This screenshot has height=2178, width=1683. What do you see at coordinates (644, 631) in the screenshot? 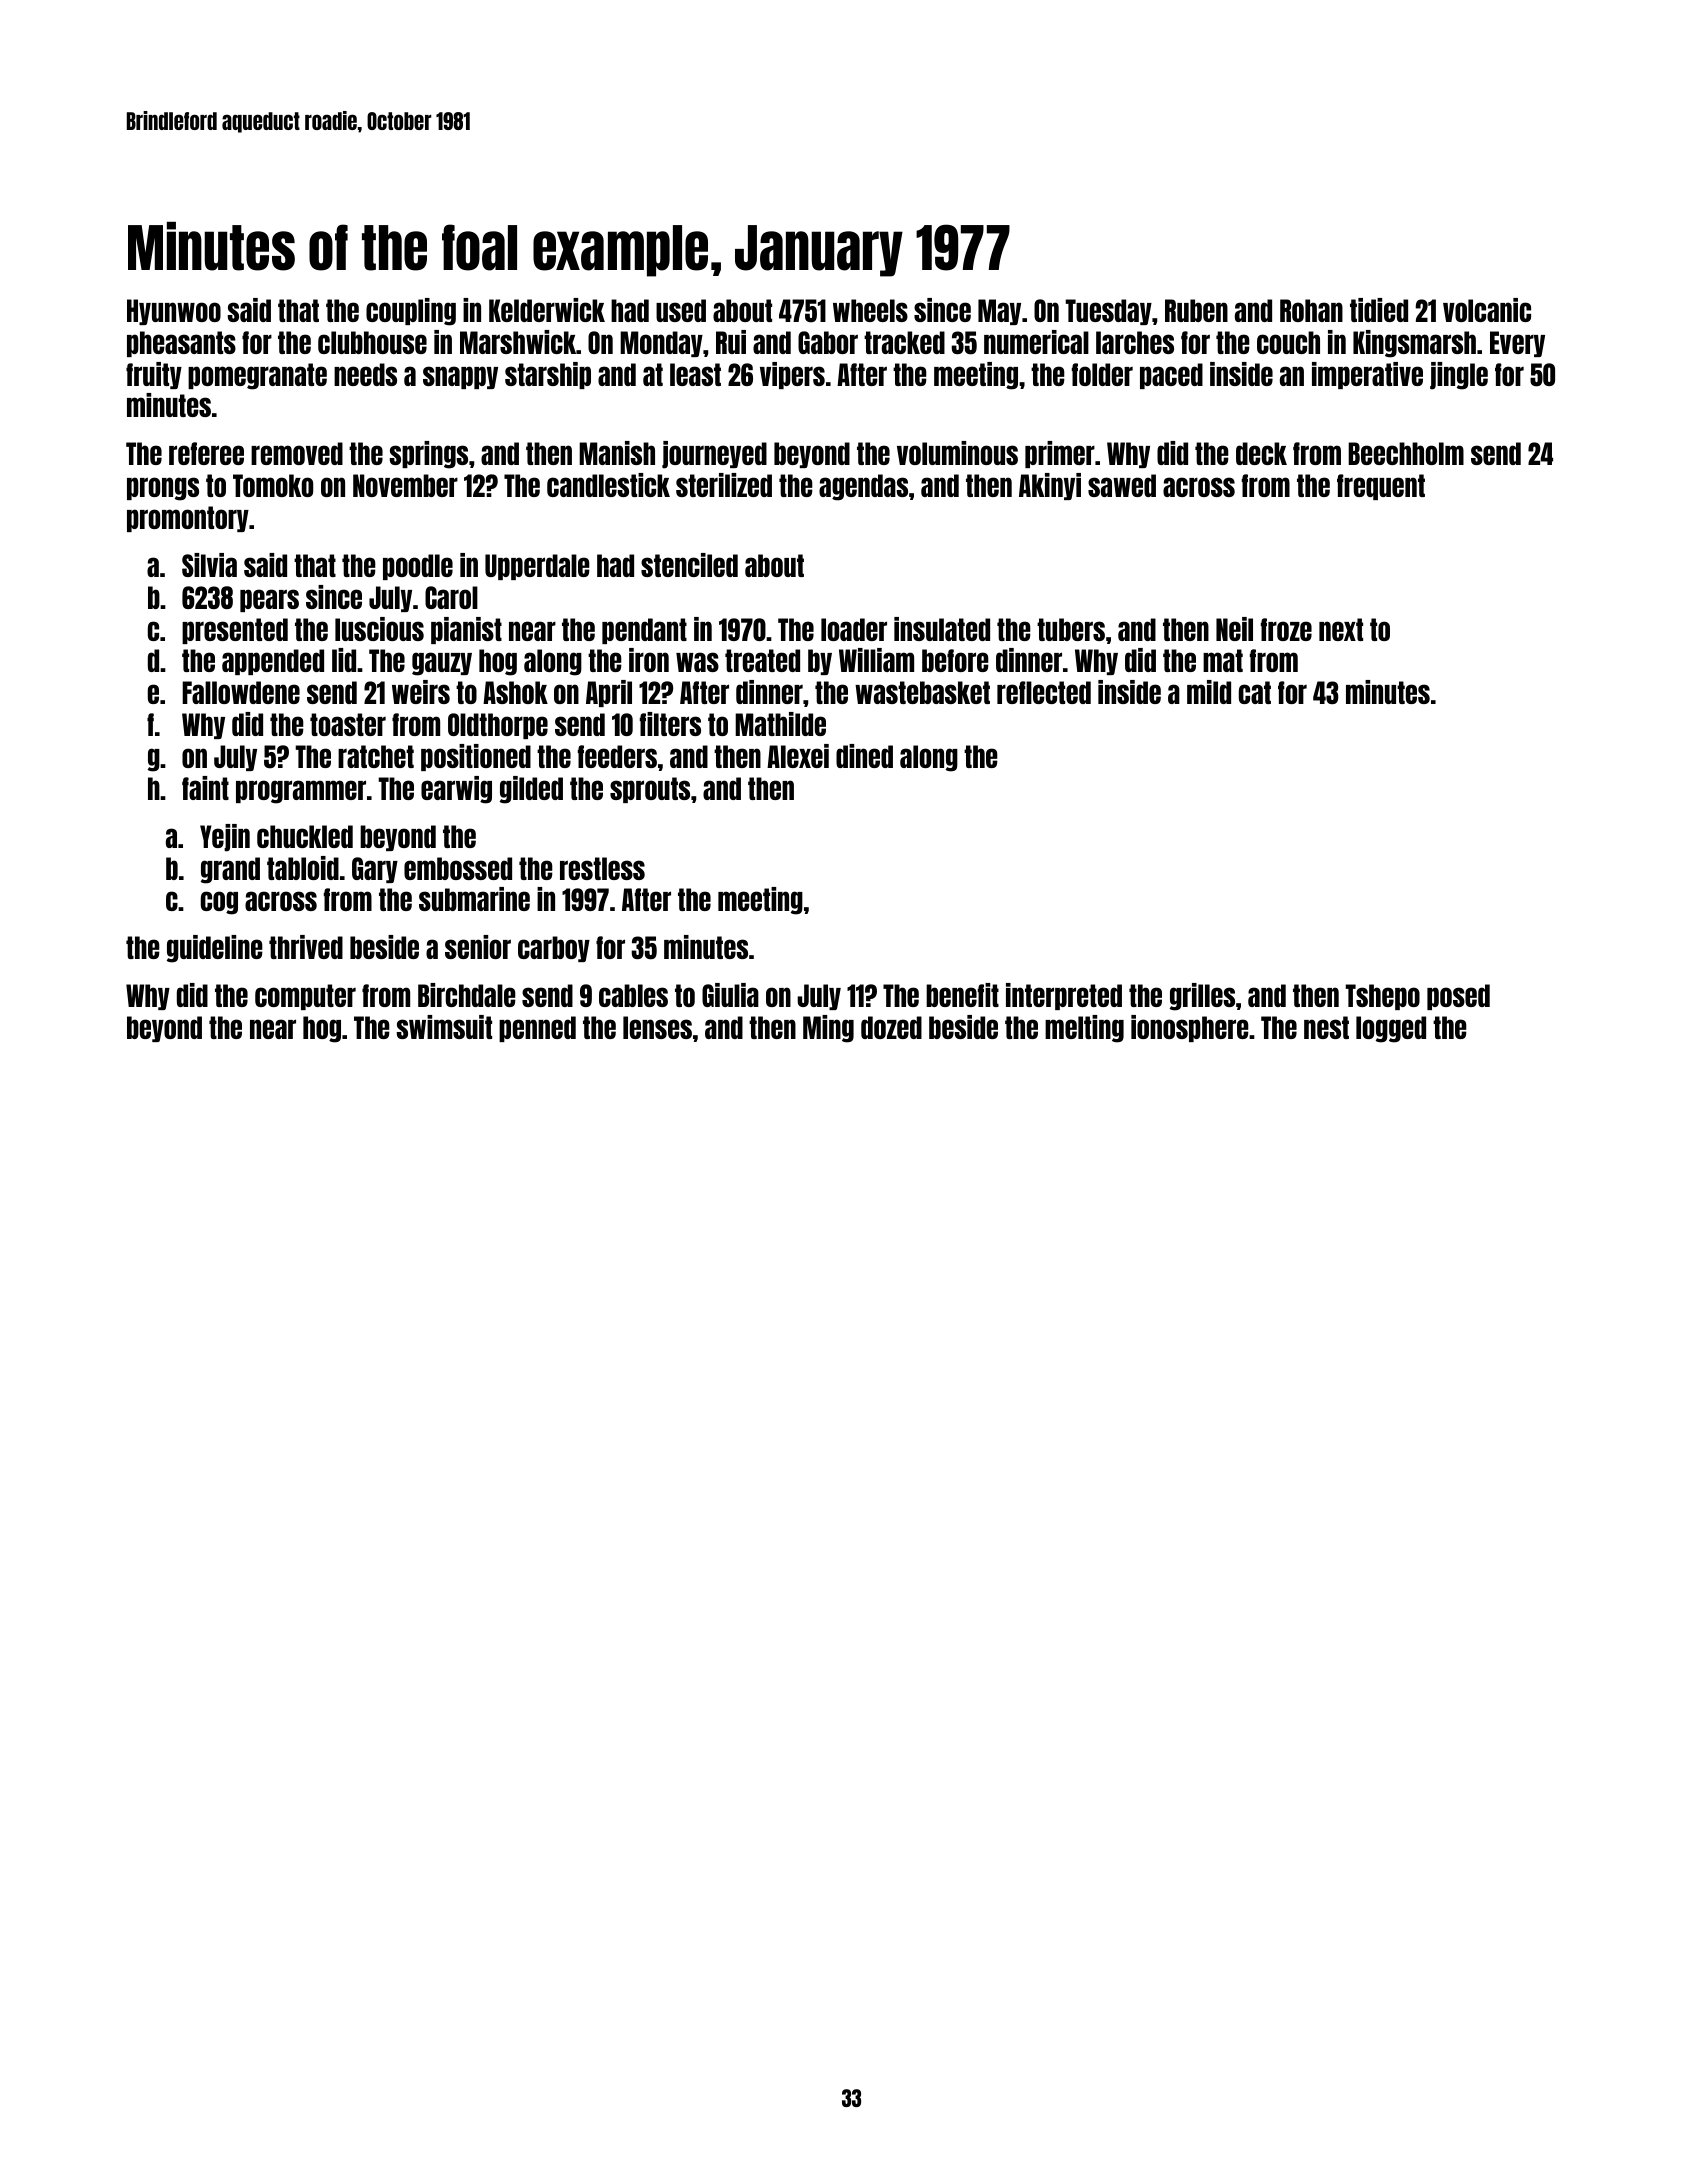
I see `pendant` at bounding box center [644, 631].
